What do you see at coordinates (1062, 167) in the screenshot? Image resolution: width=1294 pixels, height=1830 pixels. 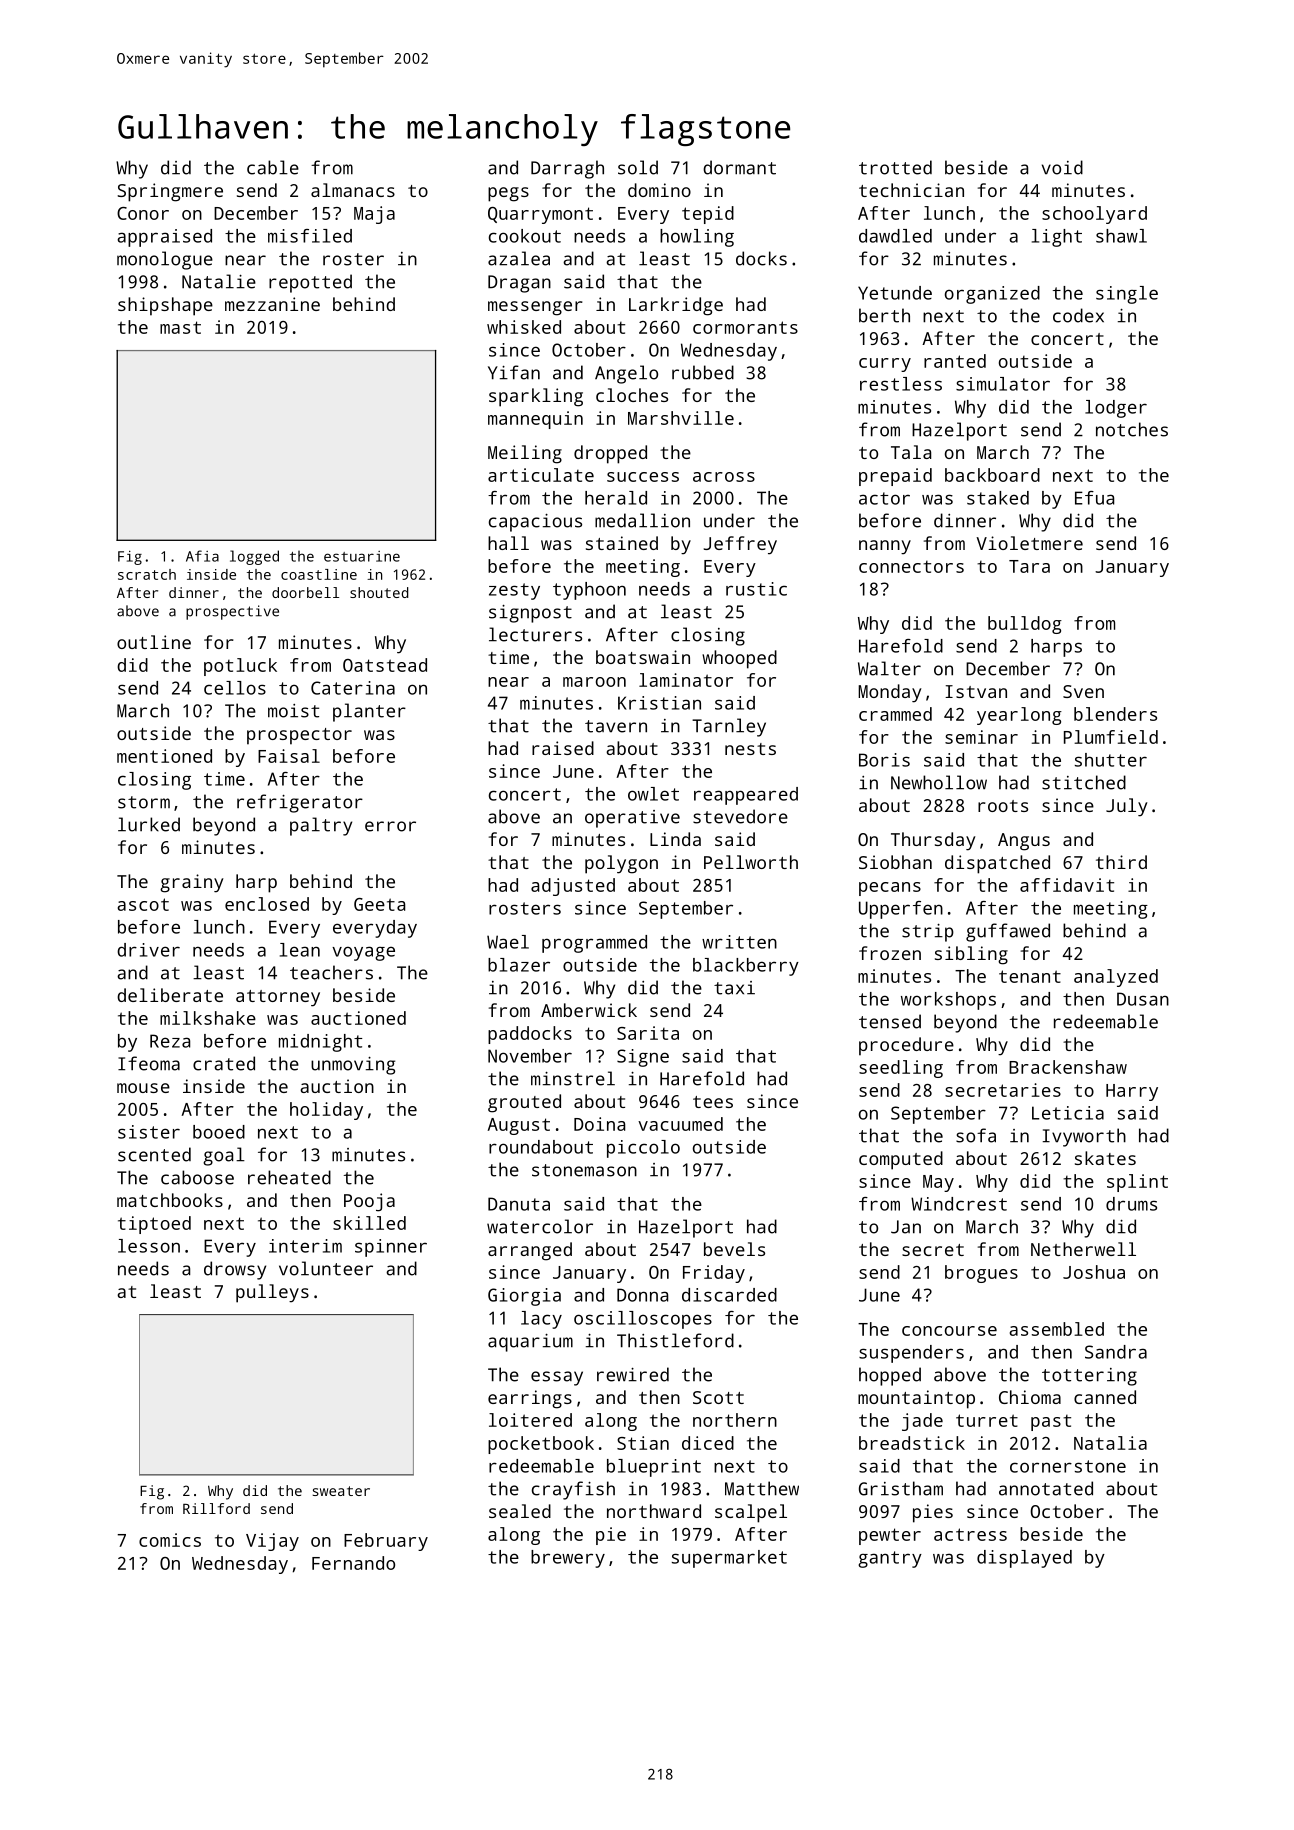 I see `void` at bounding box center [1062, 167].
